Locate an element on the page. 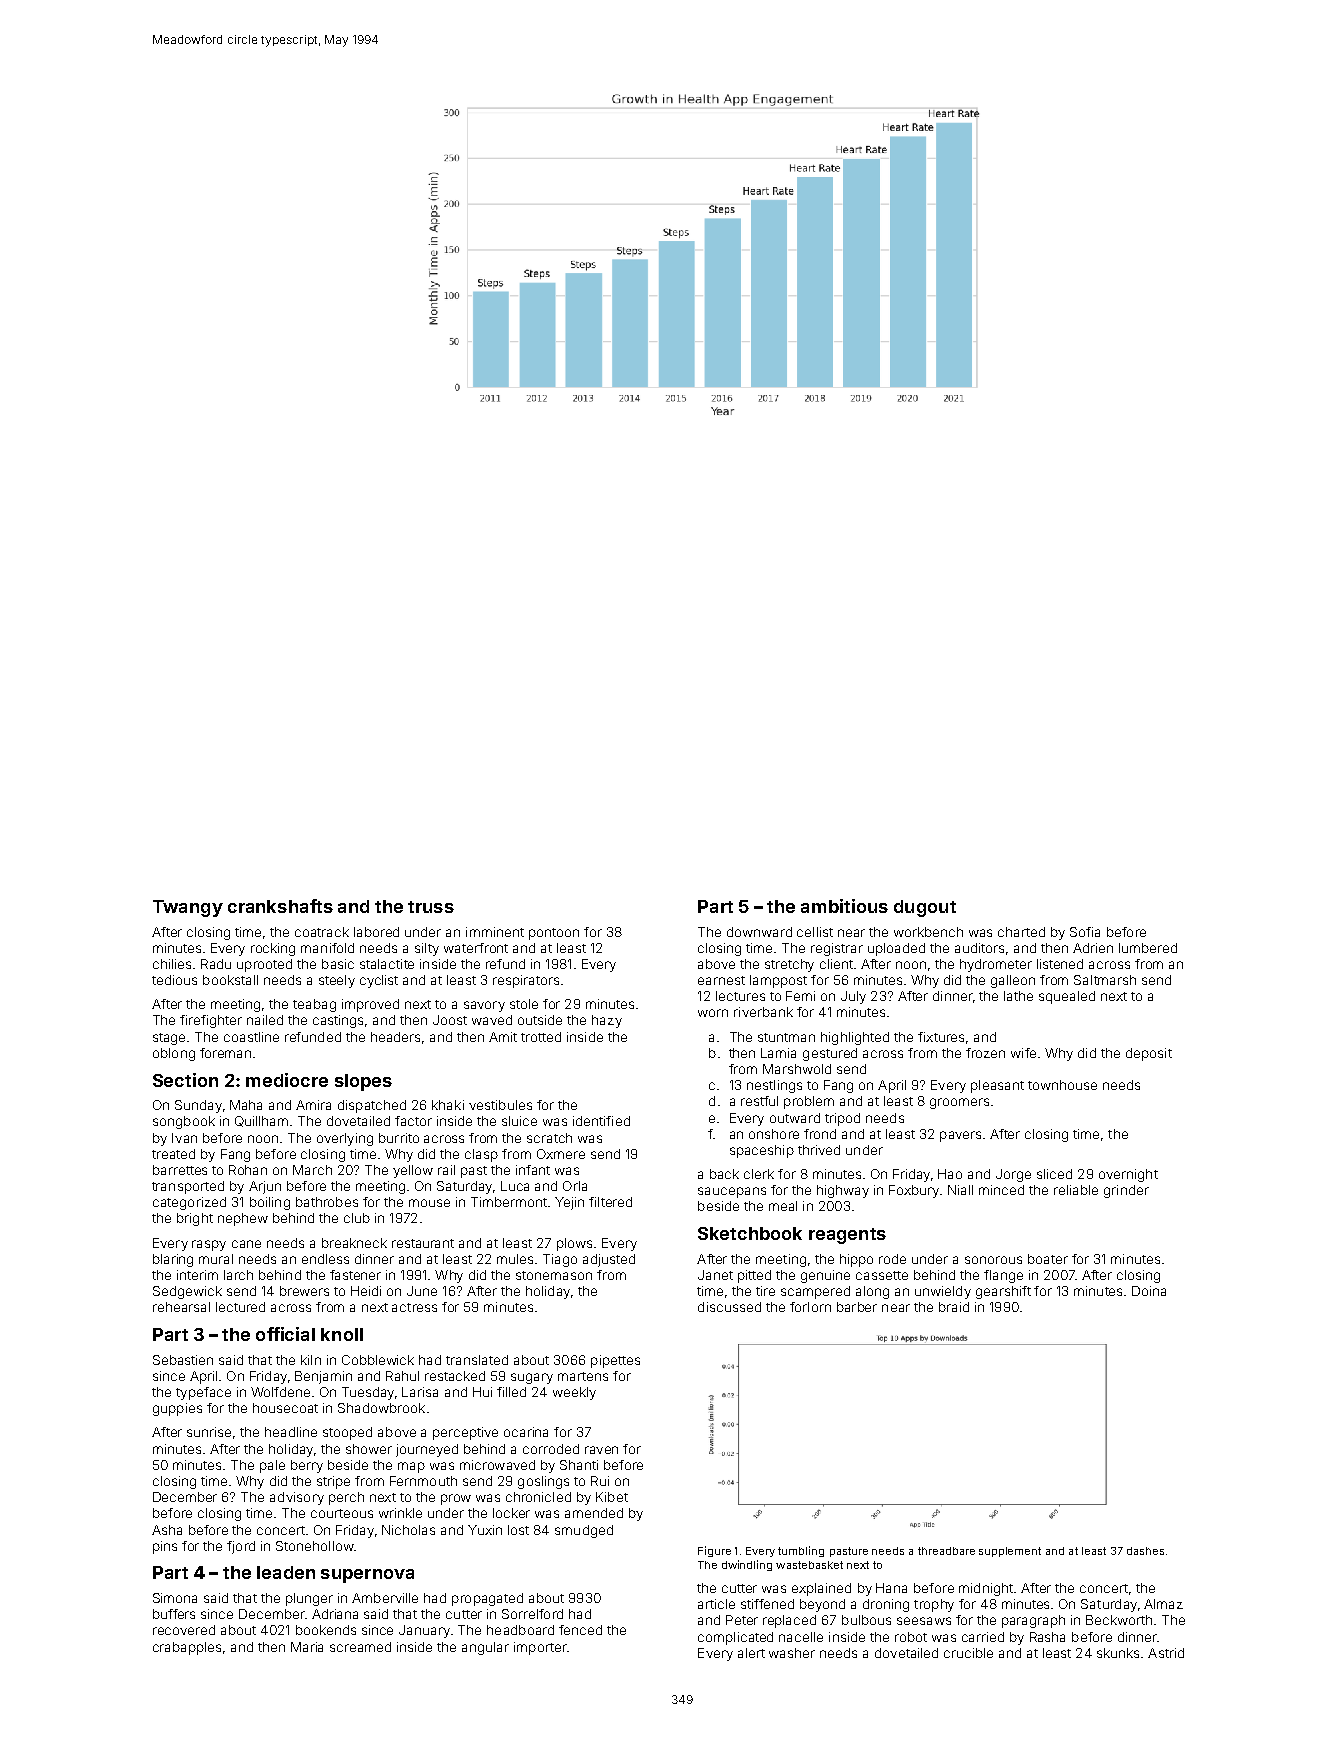  fixtures is located at coordinates (941, 1037).
